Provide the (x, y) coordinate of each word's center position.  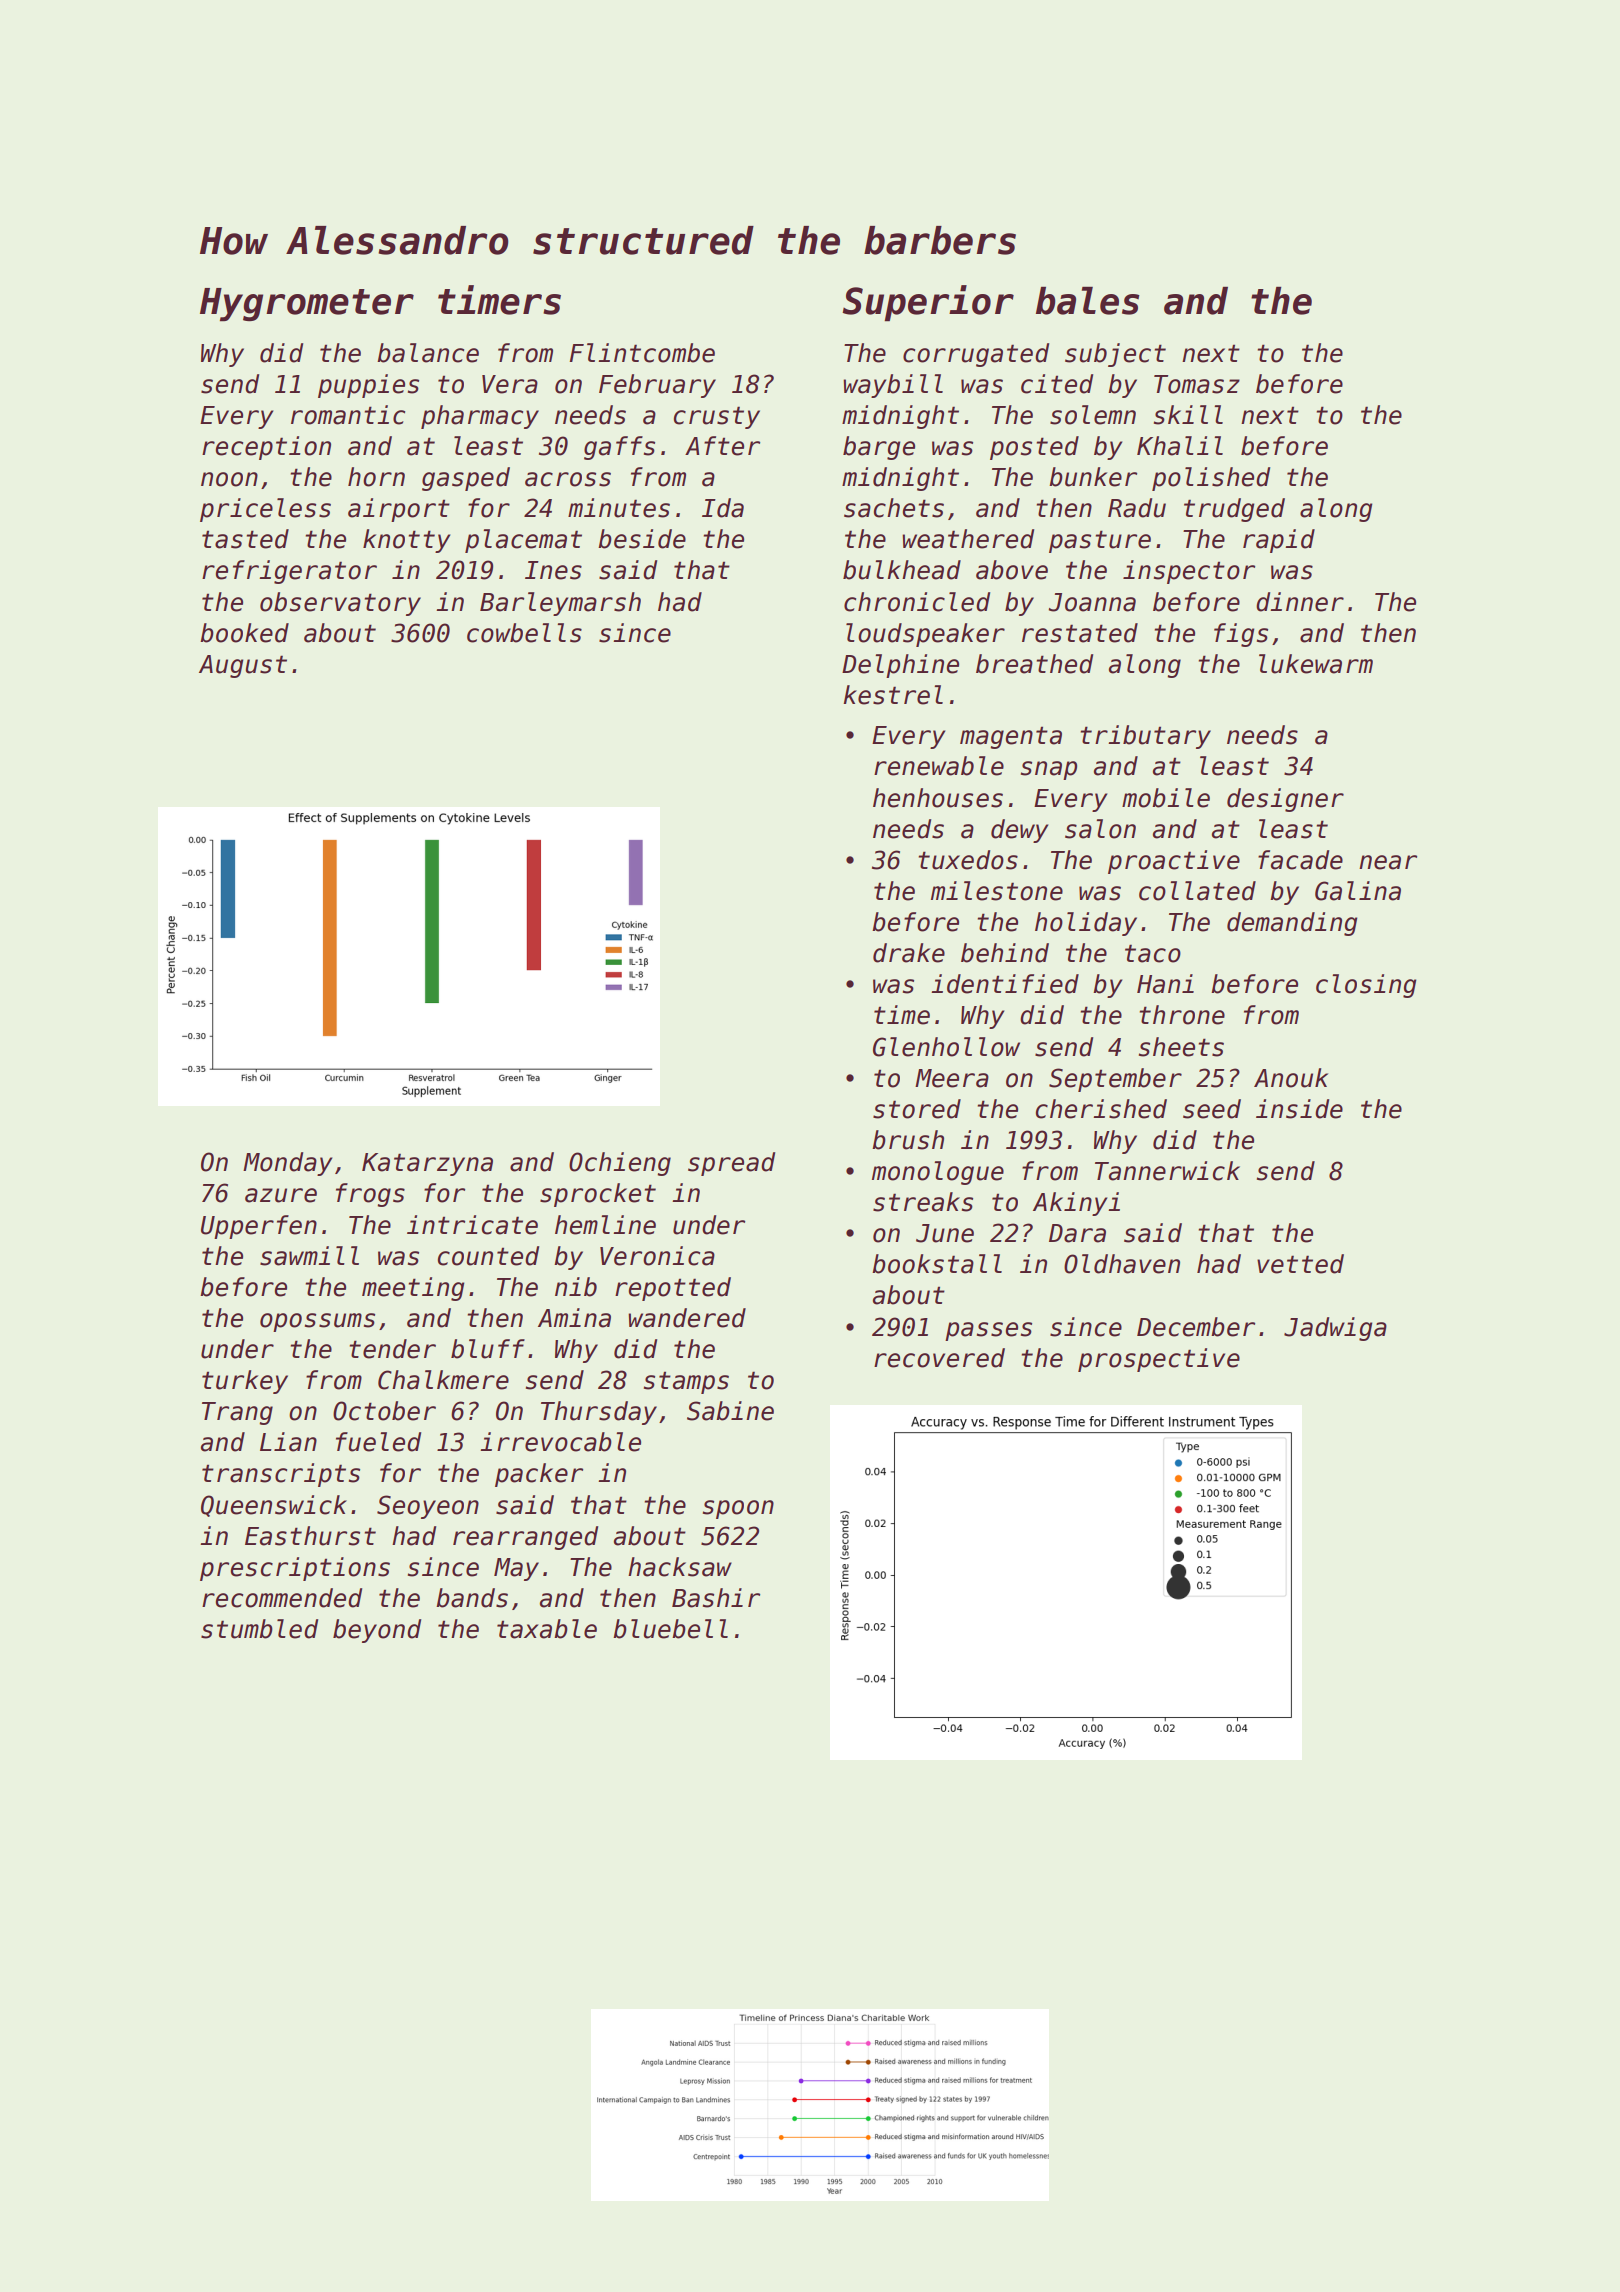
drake (909, 953)
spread (731, 1164)
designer (1285, 800)
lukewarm (1316, 664)
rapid (1279, 541)
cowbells (524, 633)
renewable (939, 766)
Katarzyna (427, 1164)
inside (1299, 1109)
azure (281, 1195)
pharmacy (480, 417)
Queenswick (274, 1506)
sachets (894, 508)
